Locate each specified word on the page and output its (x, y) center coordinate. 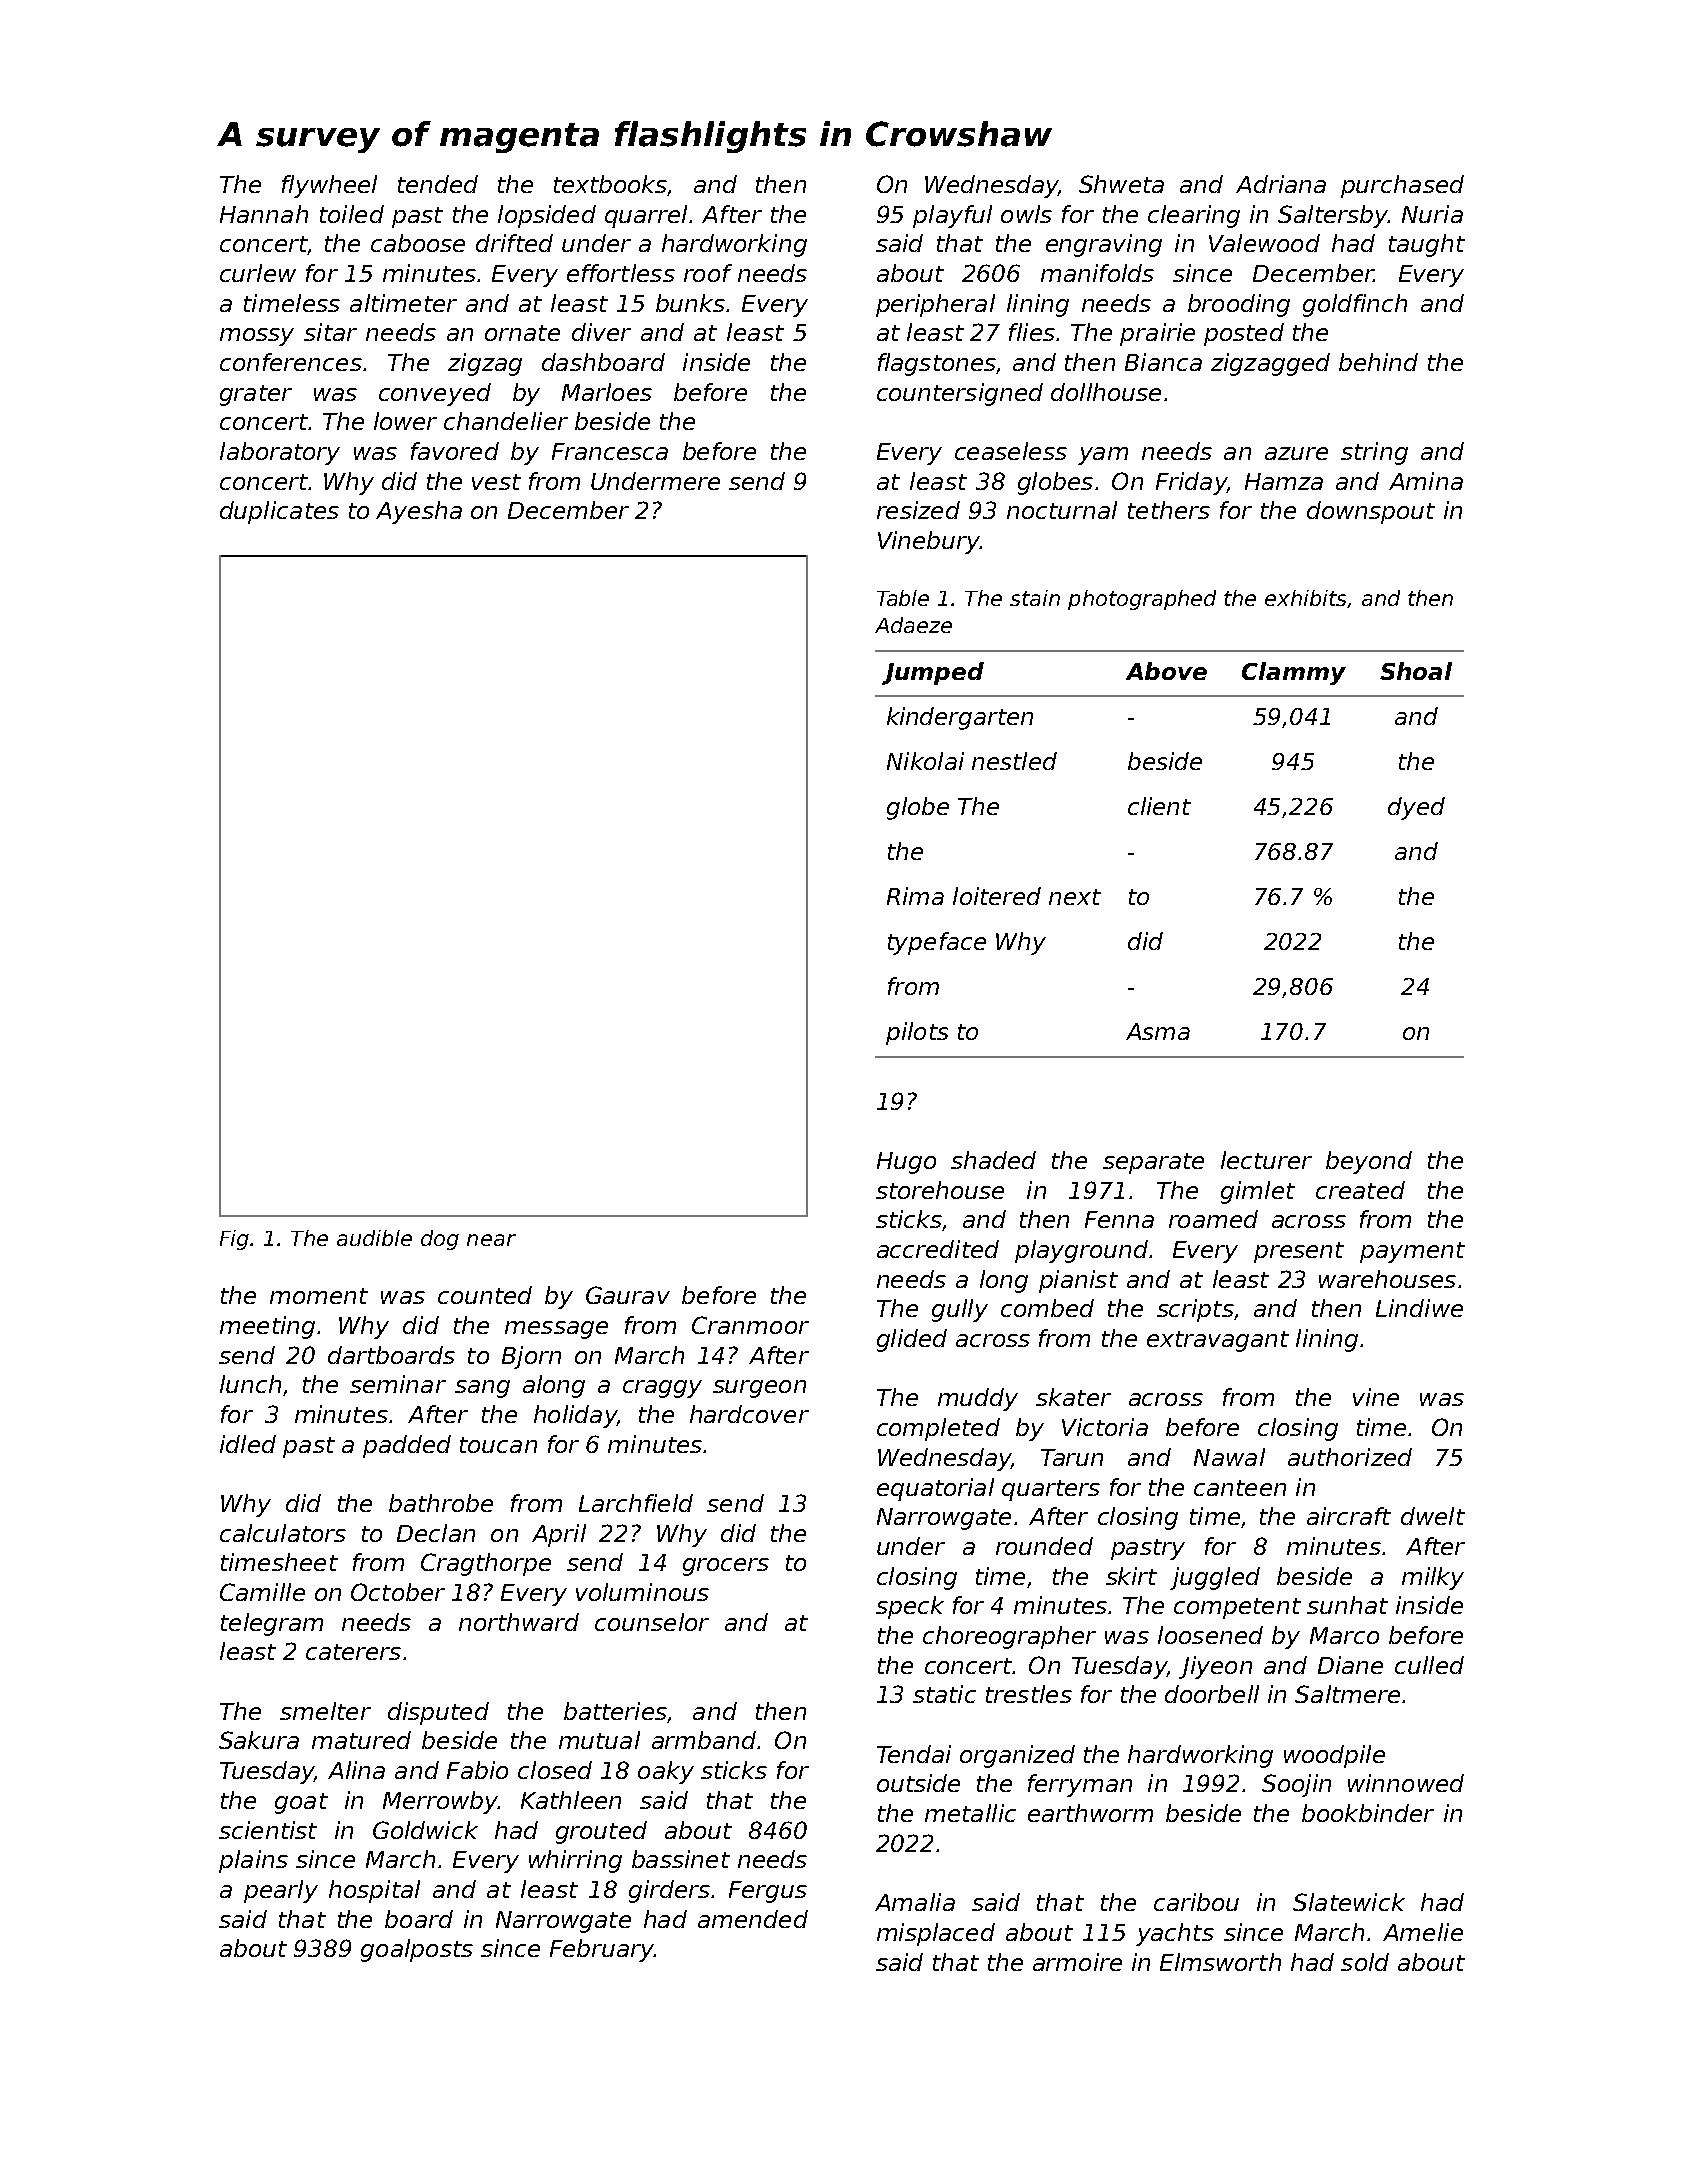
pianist (1078, 1281)
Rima (915, 896)
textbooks (610, 184)
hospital (374, 1891)
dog (440, 1240)
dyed (1416, 808)
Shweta (1121, 184)
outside (918, 1783)
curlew (258, 273)
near (491, 1240)
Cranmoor (750, 1325)
